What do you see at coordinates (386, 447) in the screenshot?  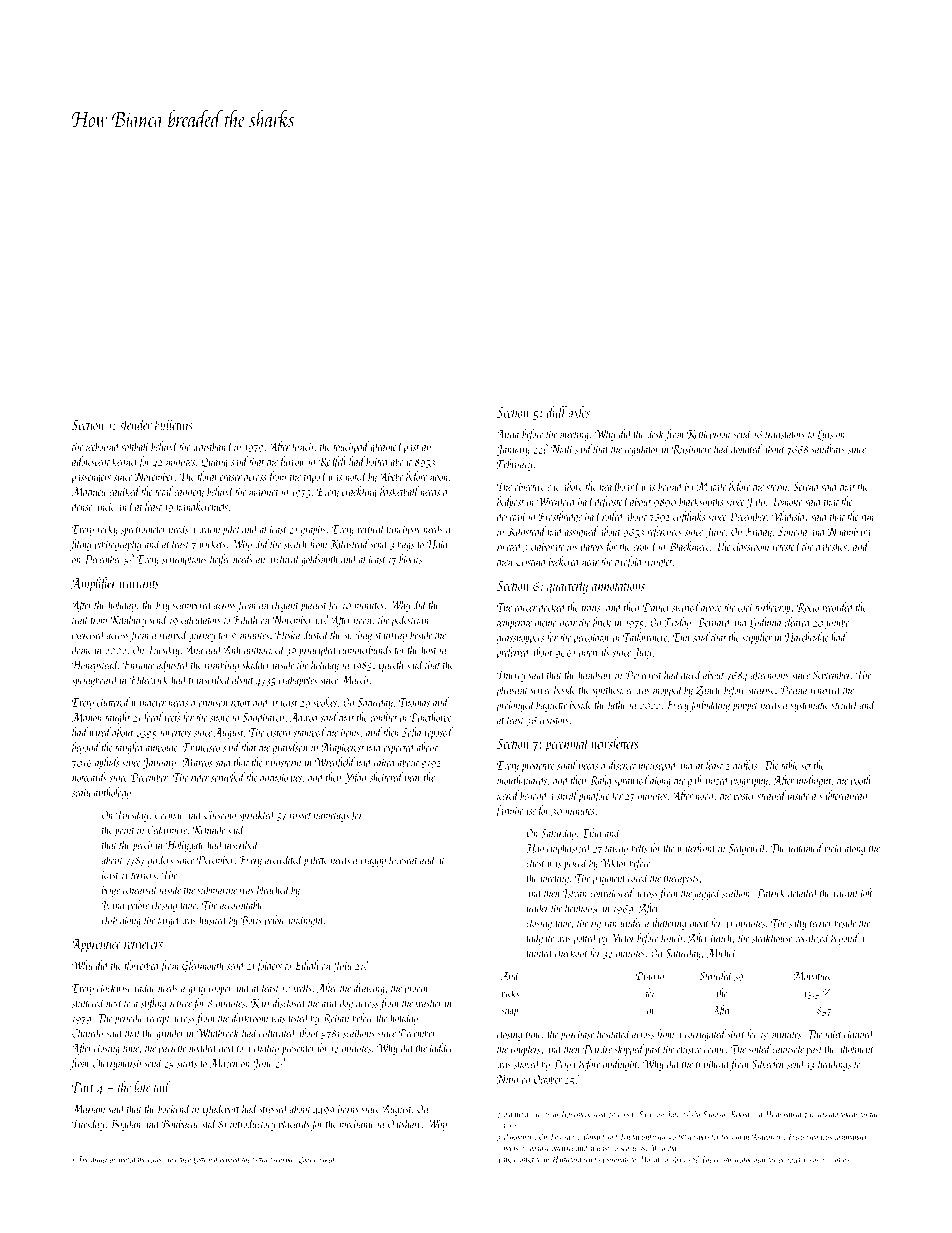 I see `gleamed` at bounding box center [386, 447].
